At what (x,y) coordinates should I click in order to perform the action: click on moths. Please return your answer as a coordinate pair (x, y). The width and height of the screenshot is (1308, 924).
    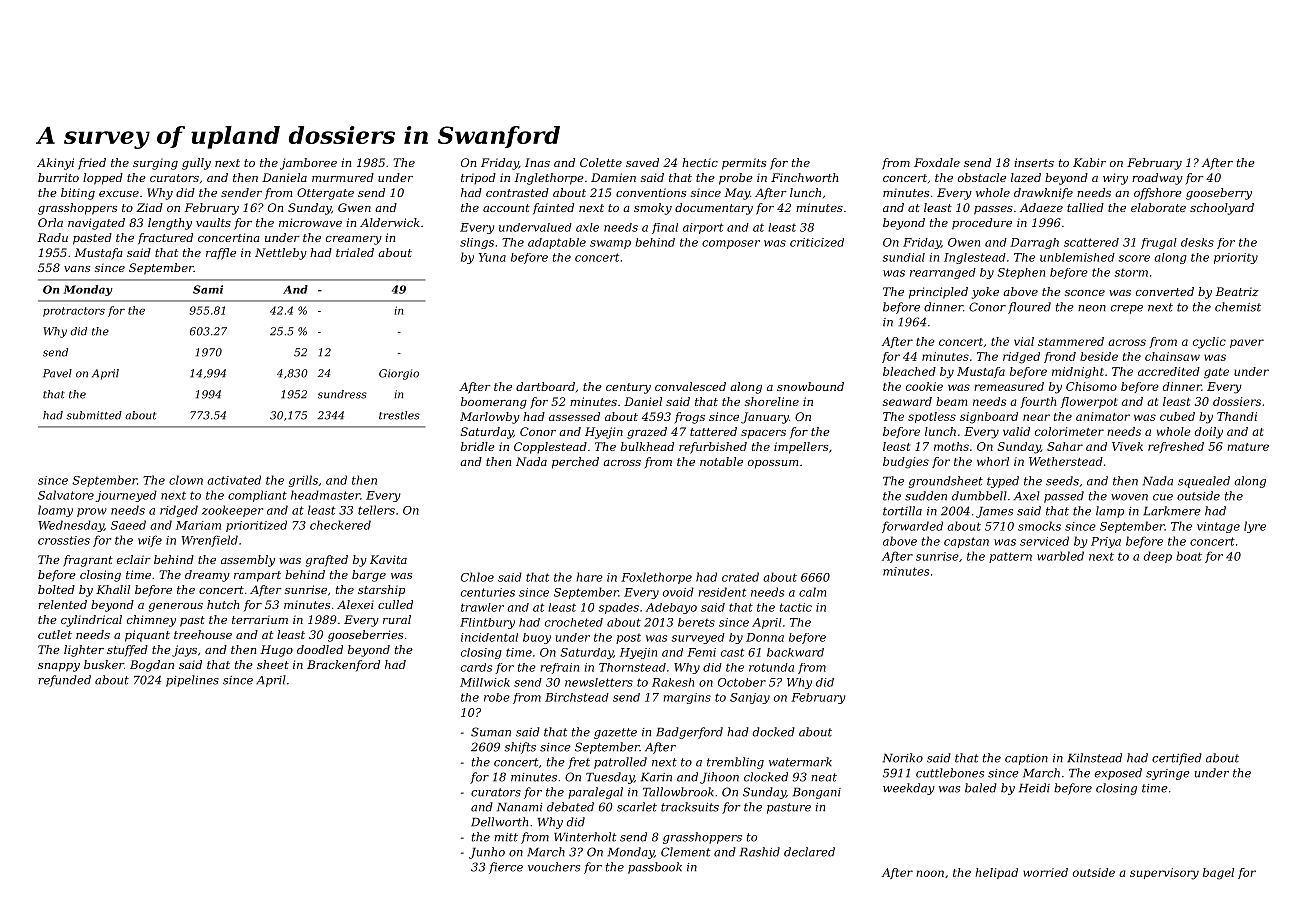
    Looking at the image, I should click on (951, 446).
